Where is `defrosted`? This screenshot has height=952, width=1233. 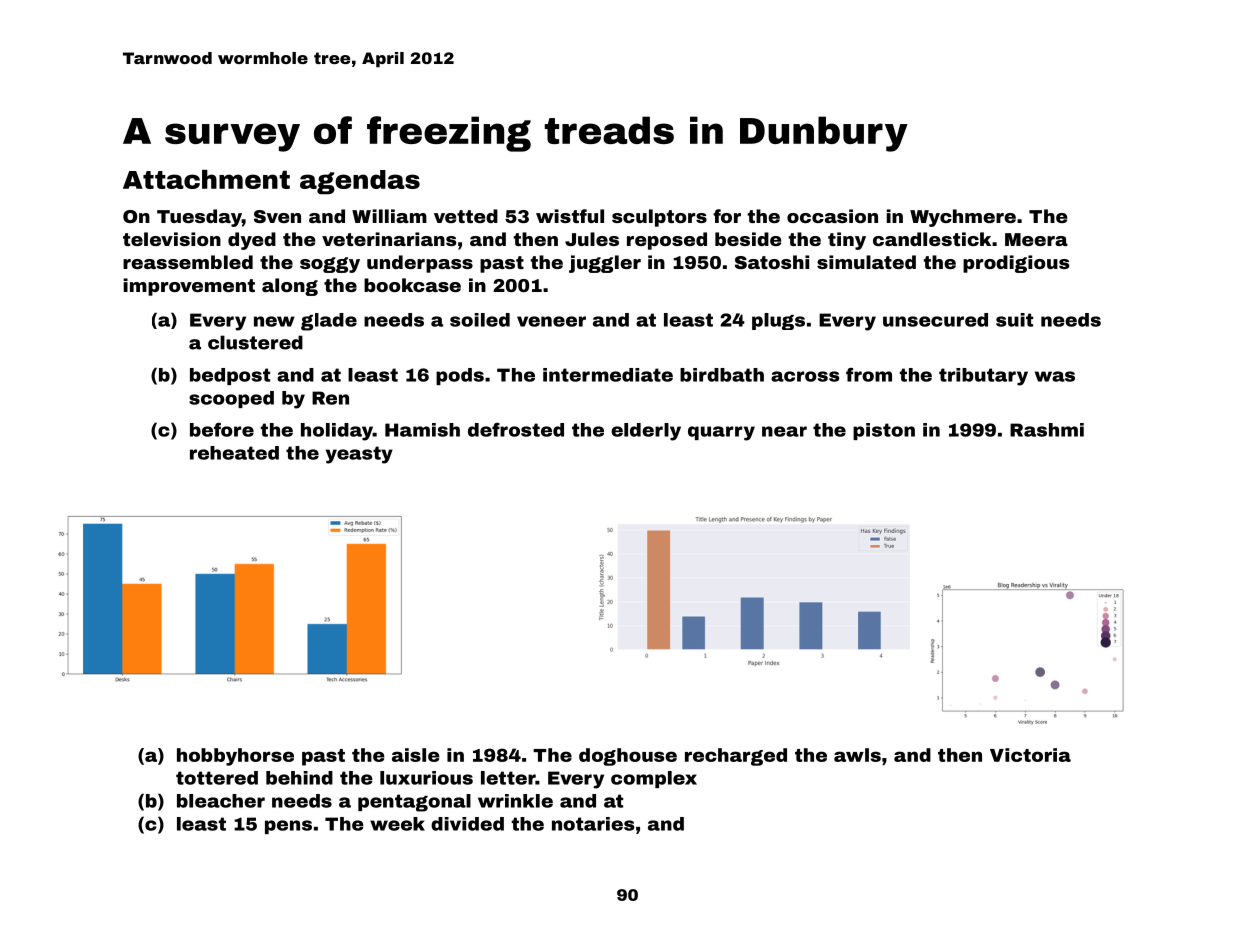 defrosted is located at coordinates (516, 430).
